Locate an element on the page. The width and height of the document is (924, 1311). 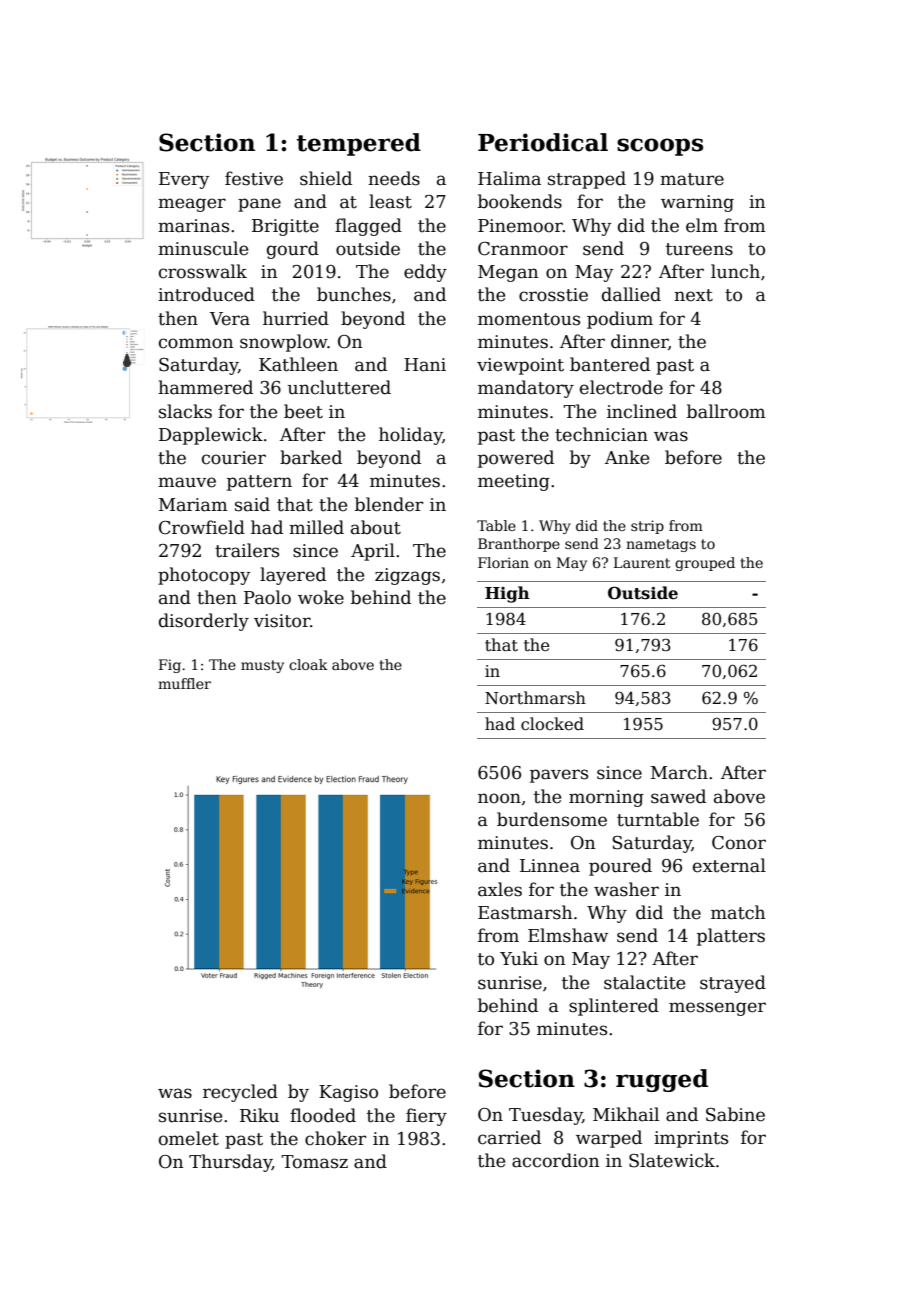
Periodical is located at coordinates (543, 142).
